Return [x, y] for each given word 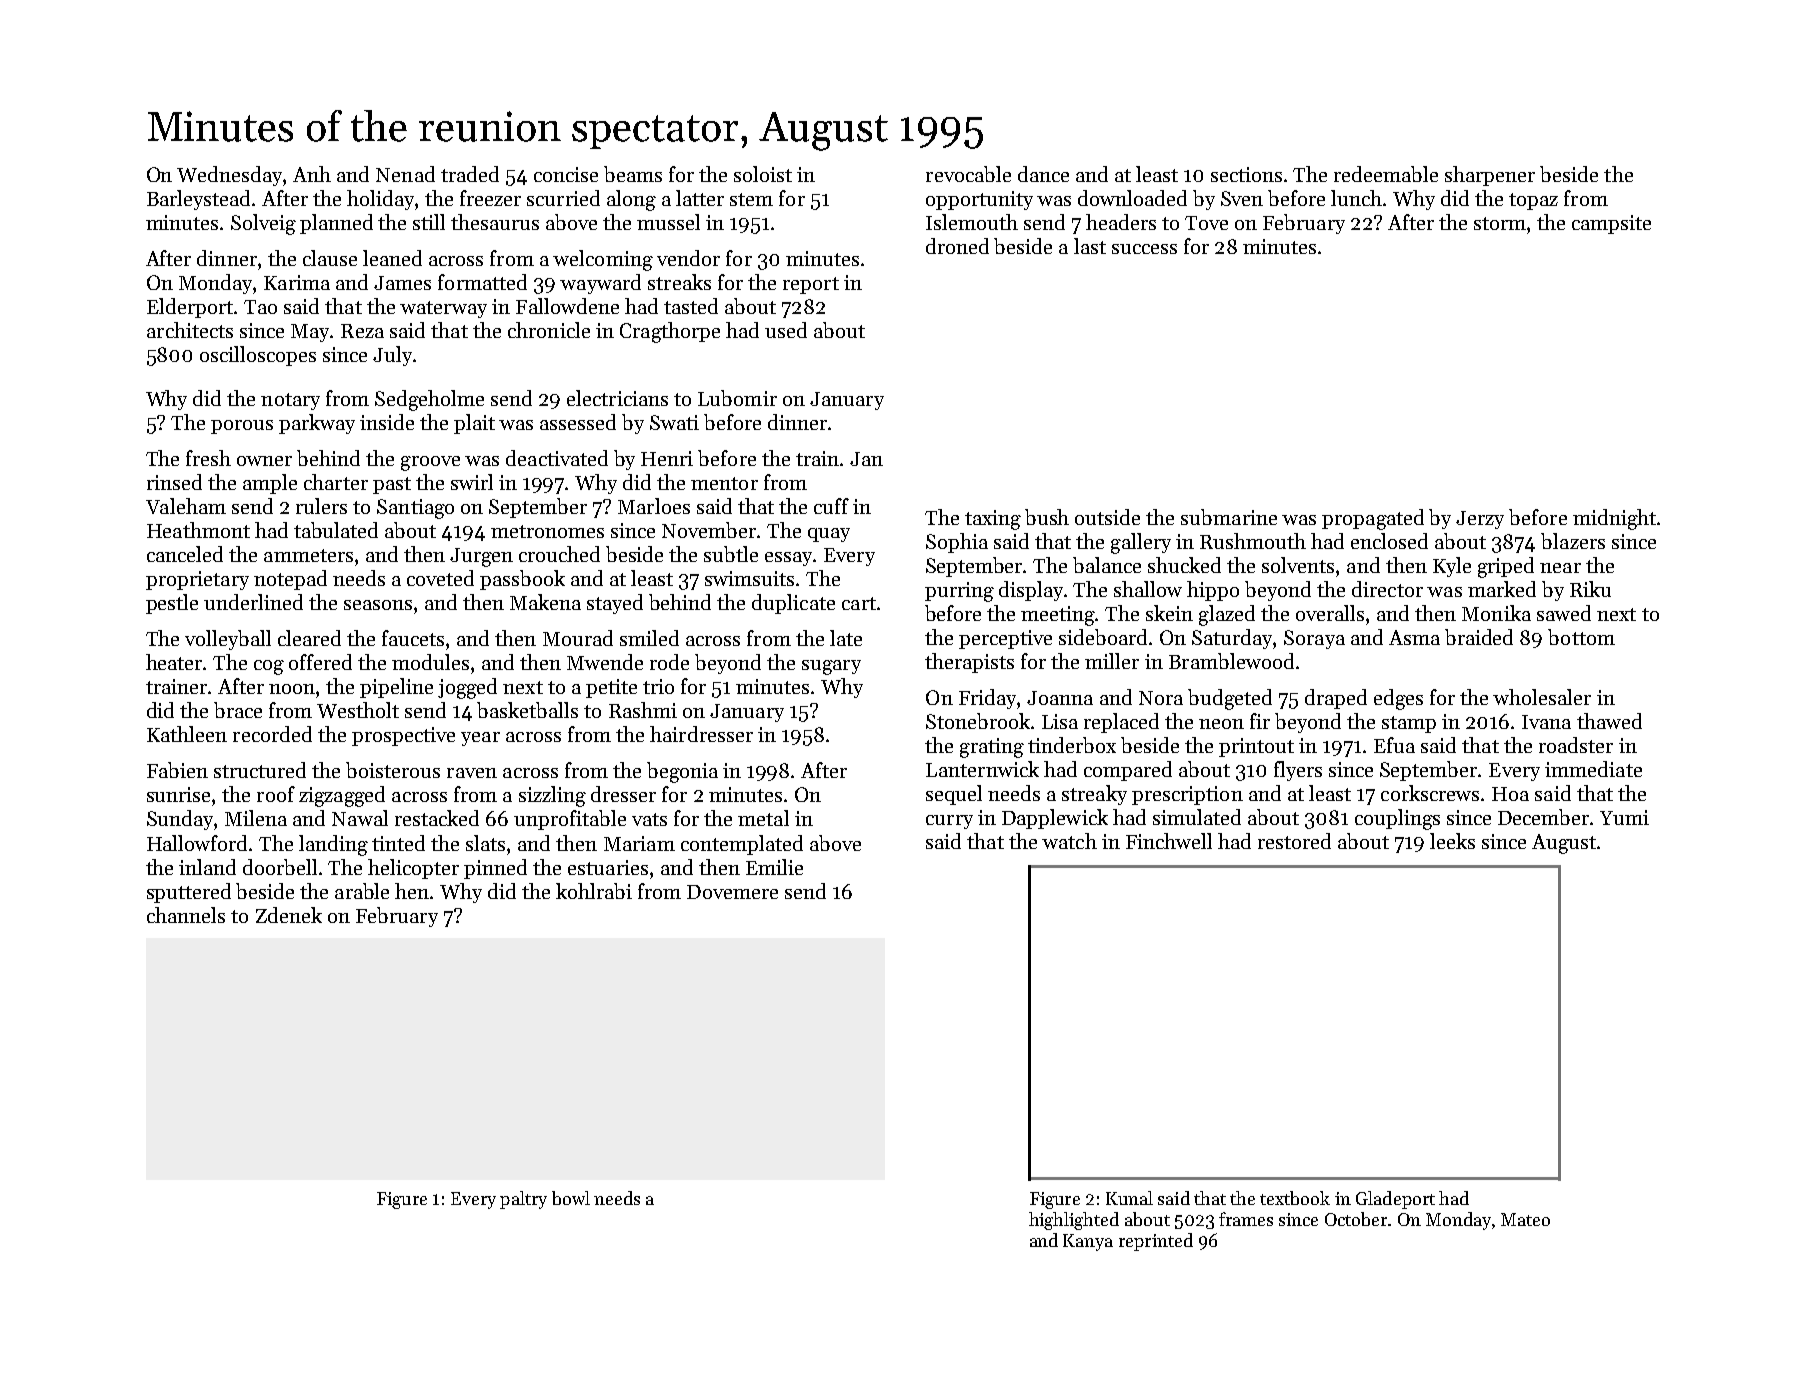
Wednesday [230, 176]
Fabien [177, 770]
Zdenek [289, 915]
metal [763, 818]
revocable [968, 174]
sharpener [1490, 176]
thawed [1609, 721]
